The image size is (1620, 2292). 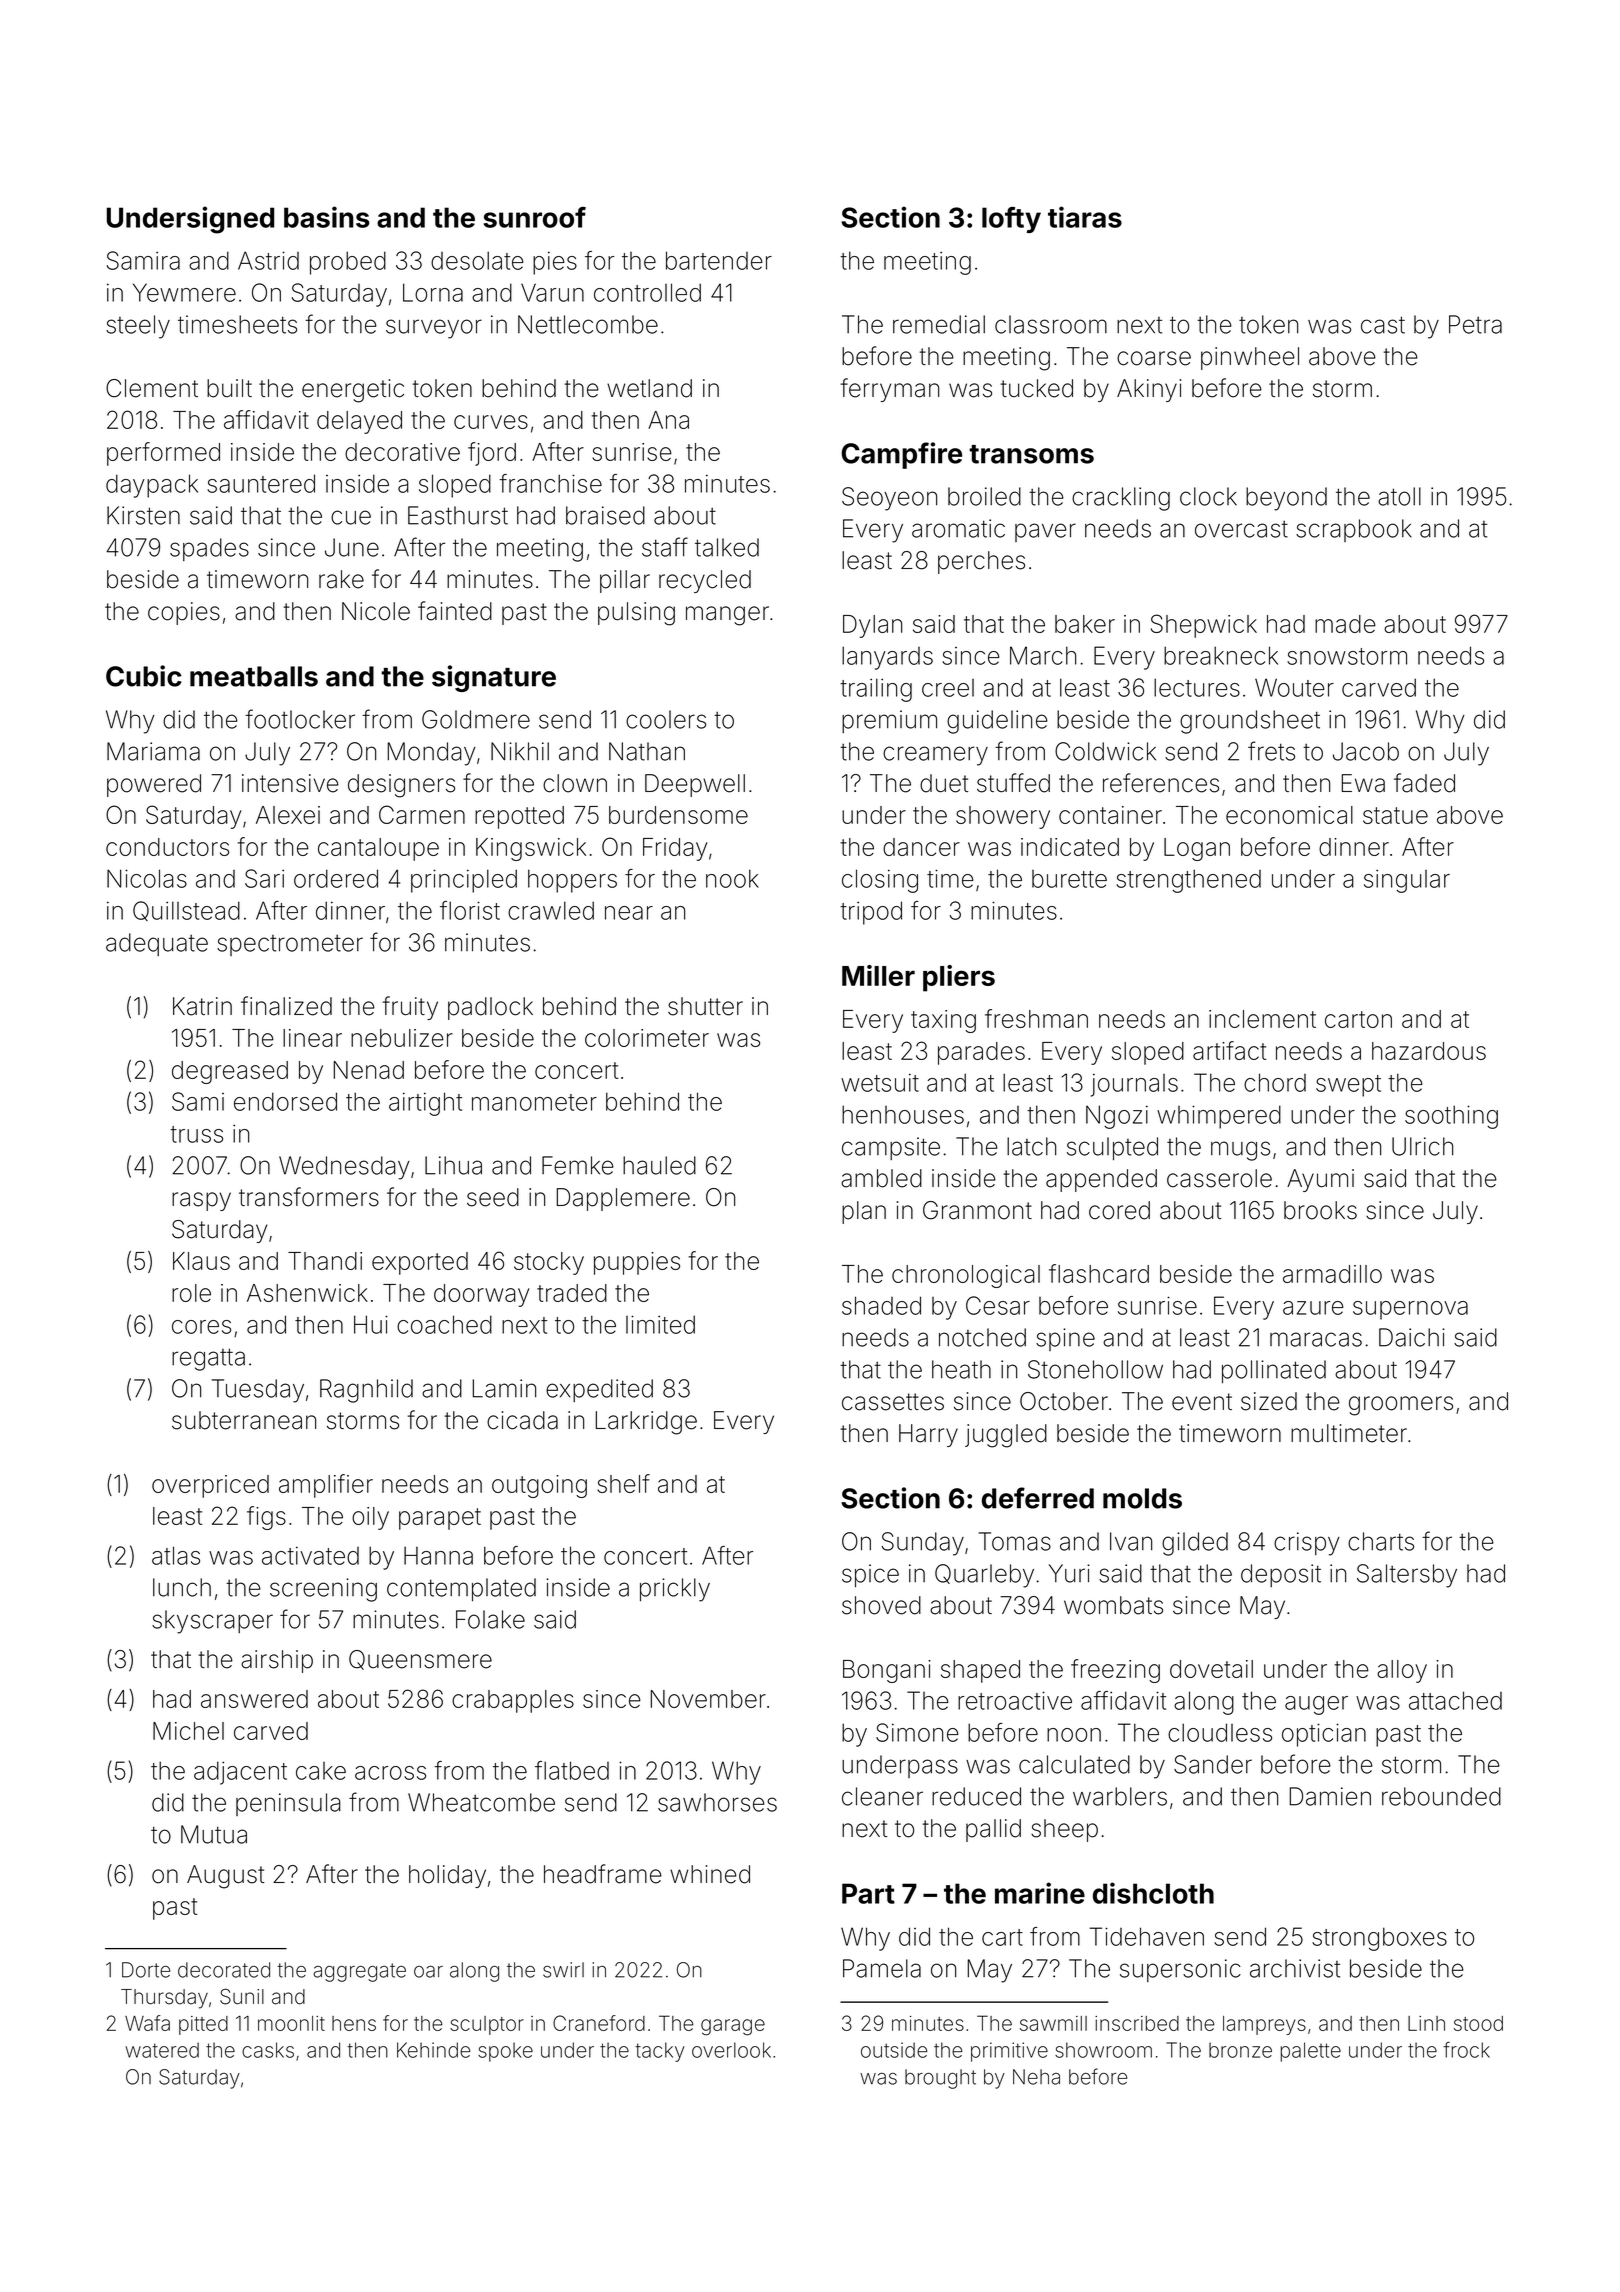 I want to click on Dapplemere, so click(x=623, y=1199).
